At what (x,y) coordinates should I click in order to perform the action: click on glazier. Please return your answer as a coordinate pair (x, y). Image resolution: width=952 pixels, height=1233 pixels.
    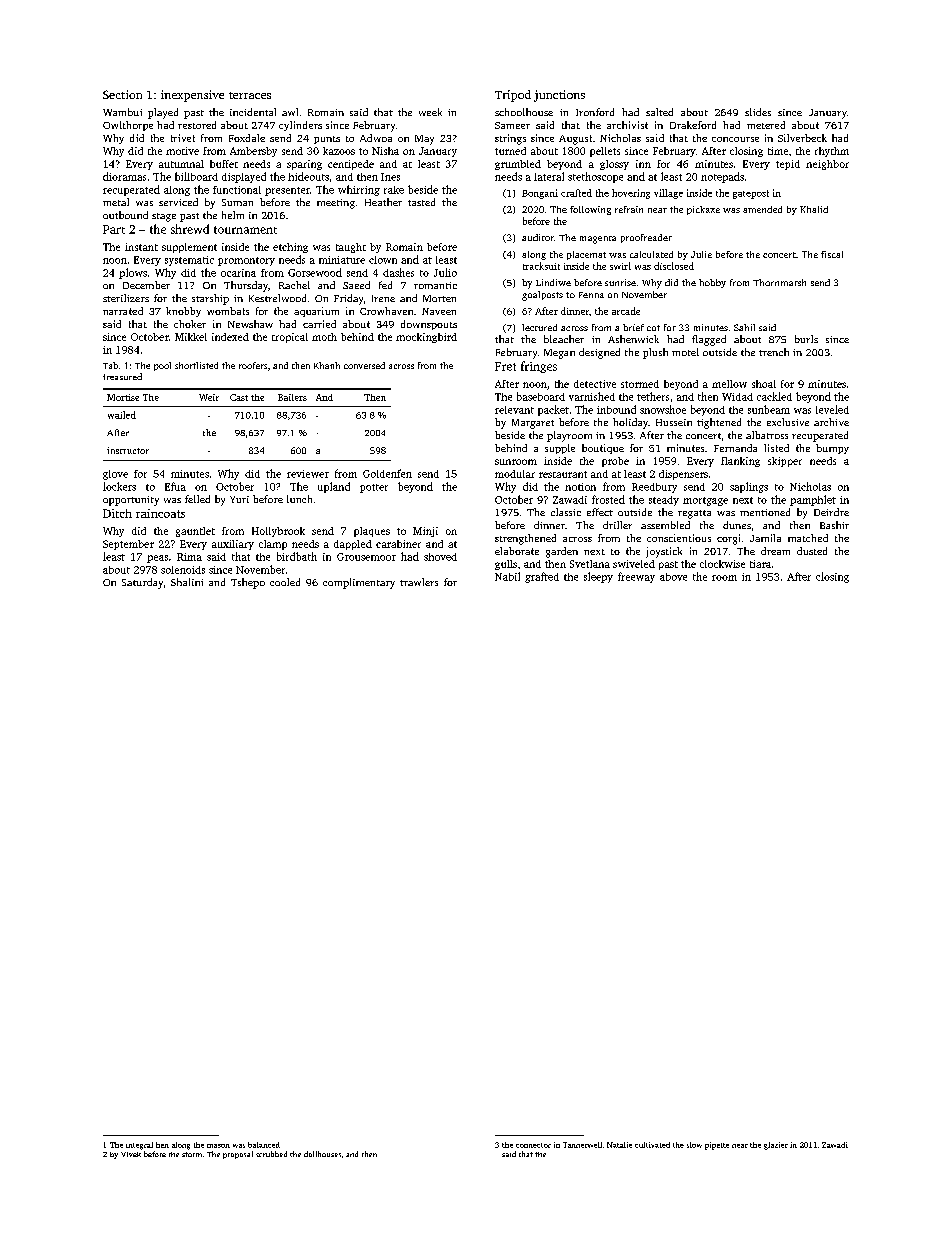
    Looking at the image, I should click on (776, 1146).
